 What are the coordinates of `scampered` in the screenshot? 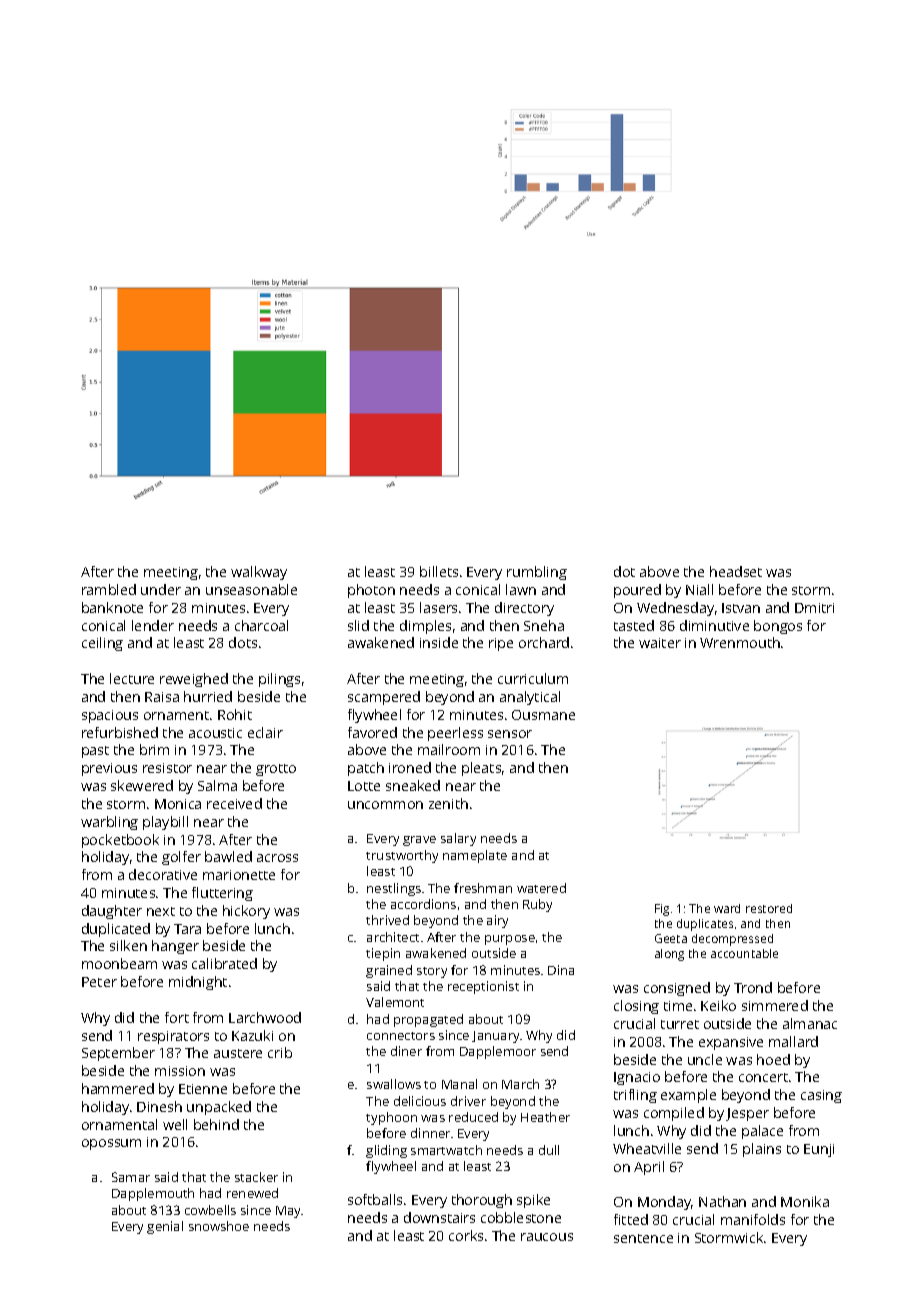 It's located at (384, 698).
